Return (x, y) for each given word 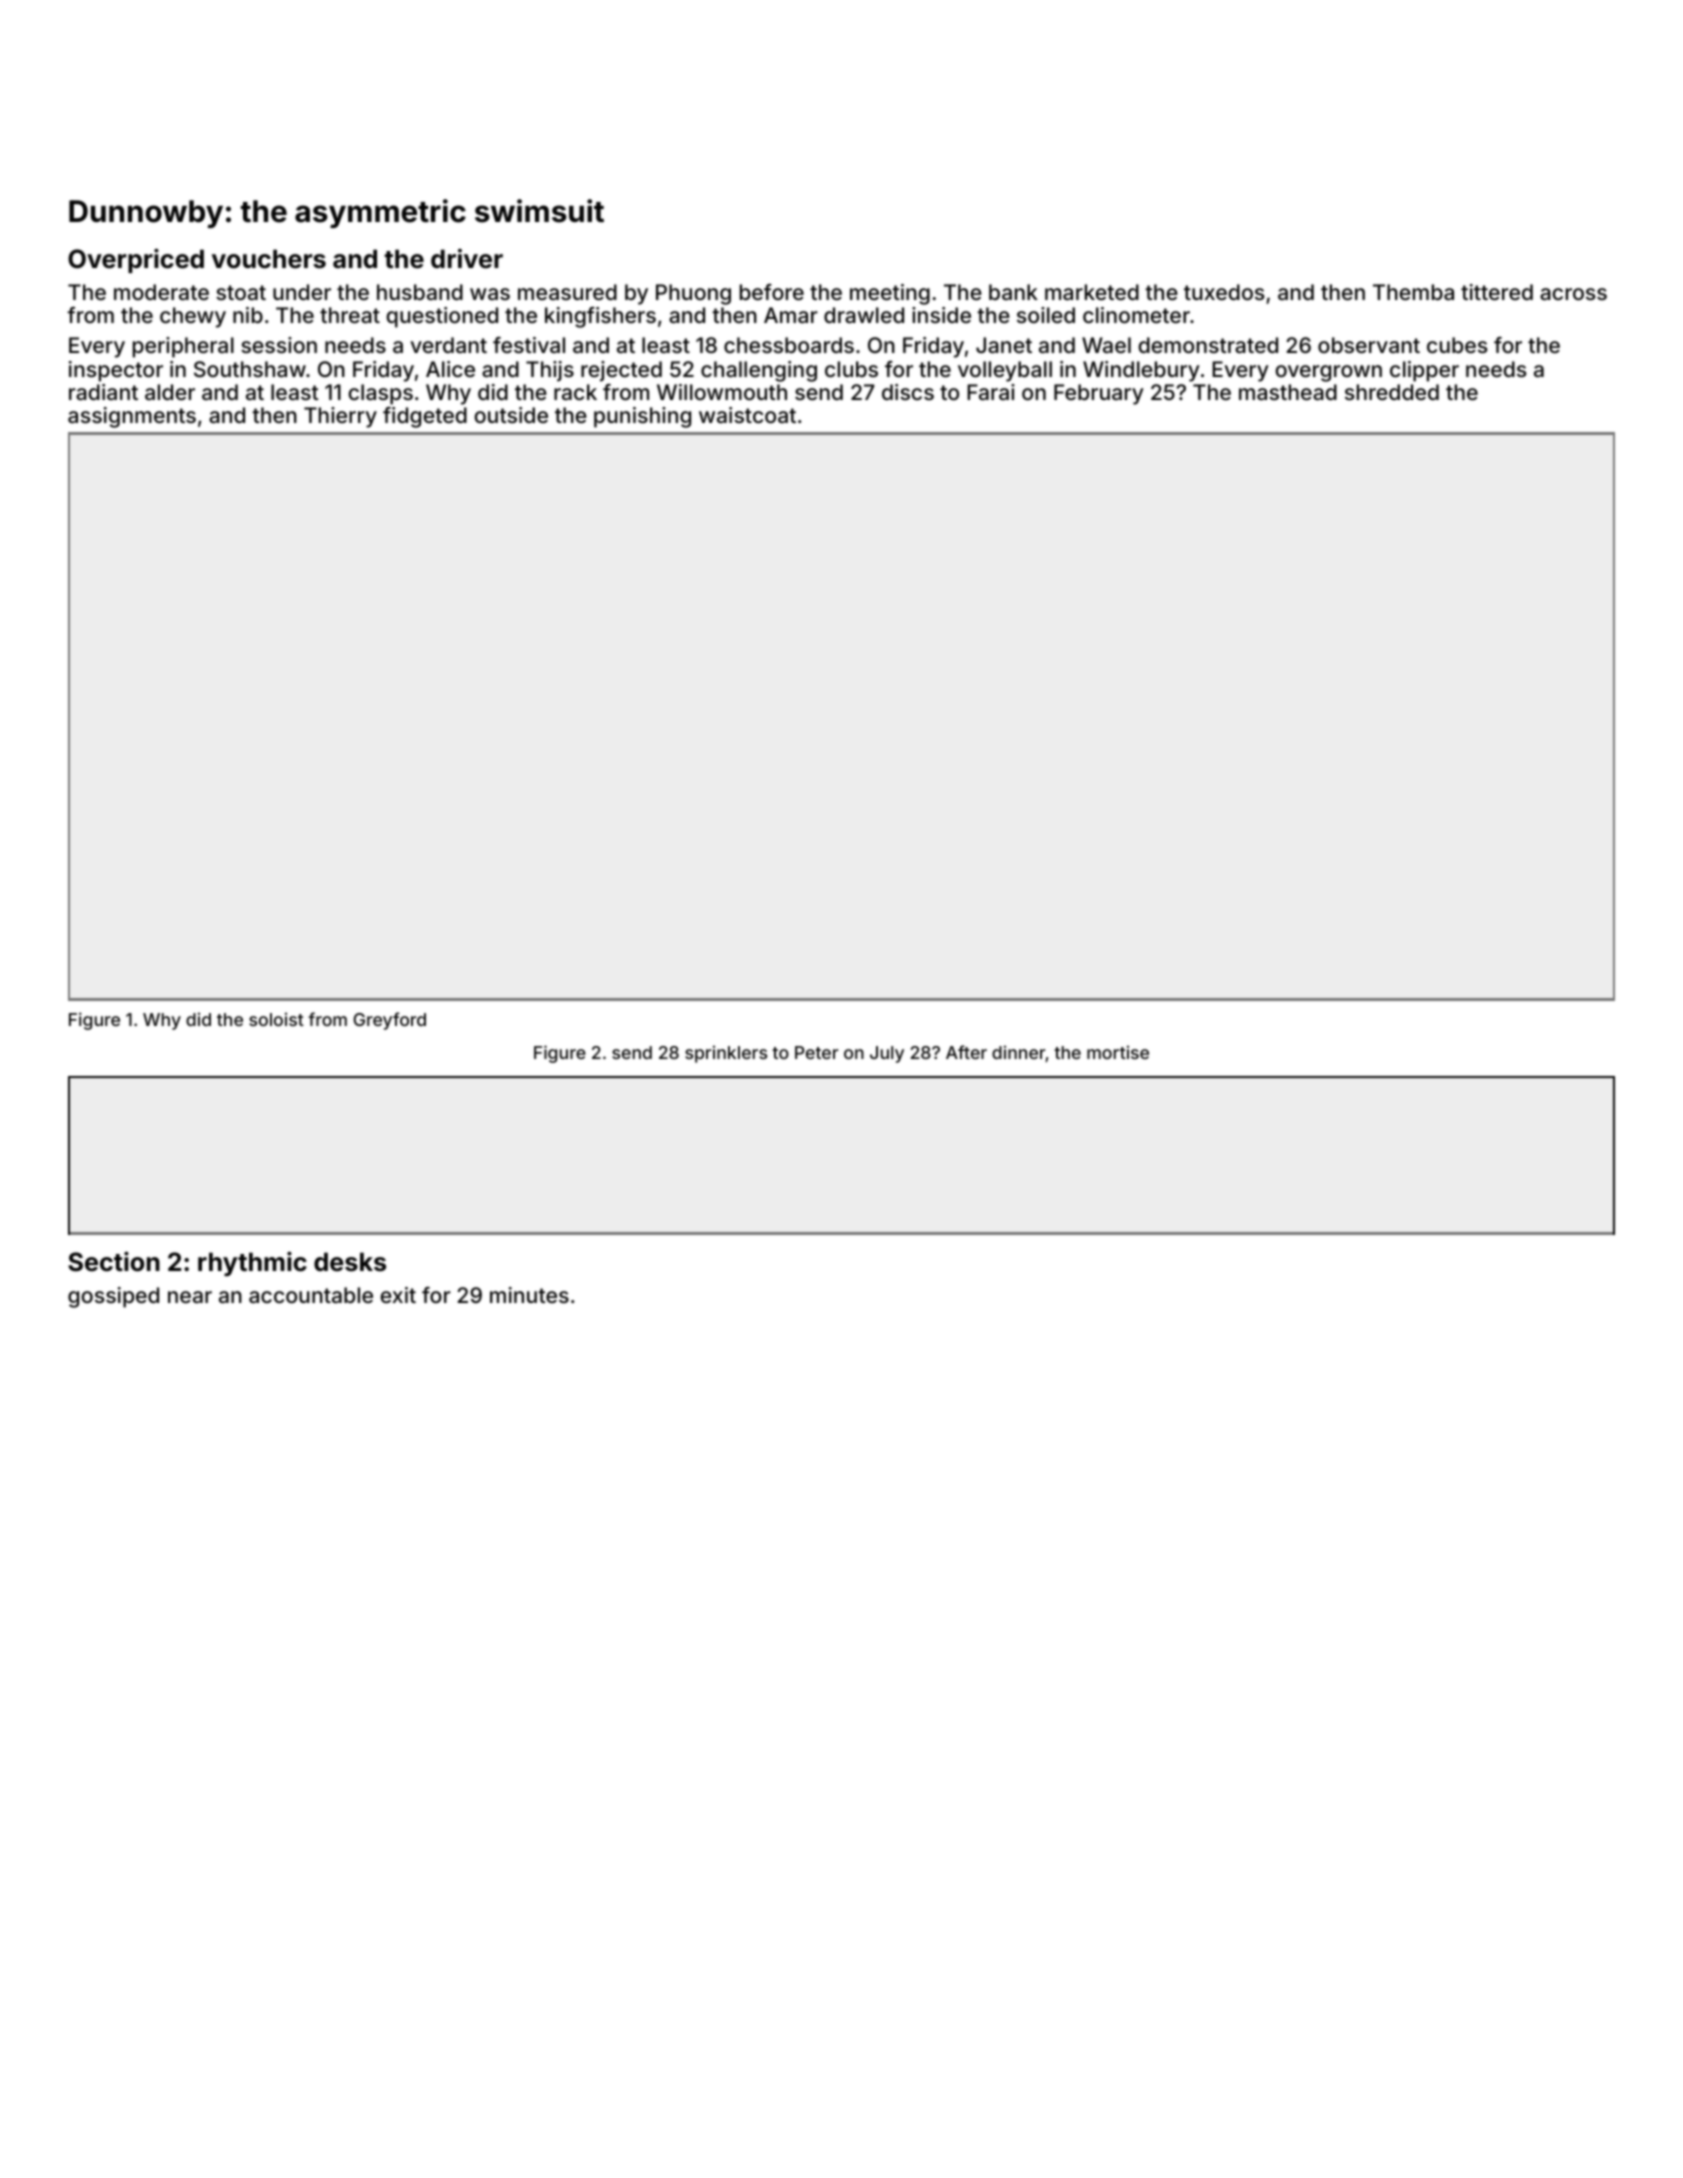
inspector (116, 371)
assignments (132, 417)
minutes (529, 1295)
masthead (1288, 392)
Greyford (389, 1021)
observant (1369, 345)
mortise (1118, 1052)
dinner (1019, 1054)
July (887, 1054)
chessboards (789, 345)
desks (350, 1262)
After (966, 1052)
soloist (276, 1019)
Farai (991, 392)
